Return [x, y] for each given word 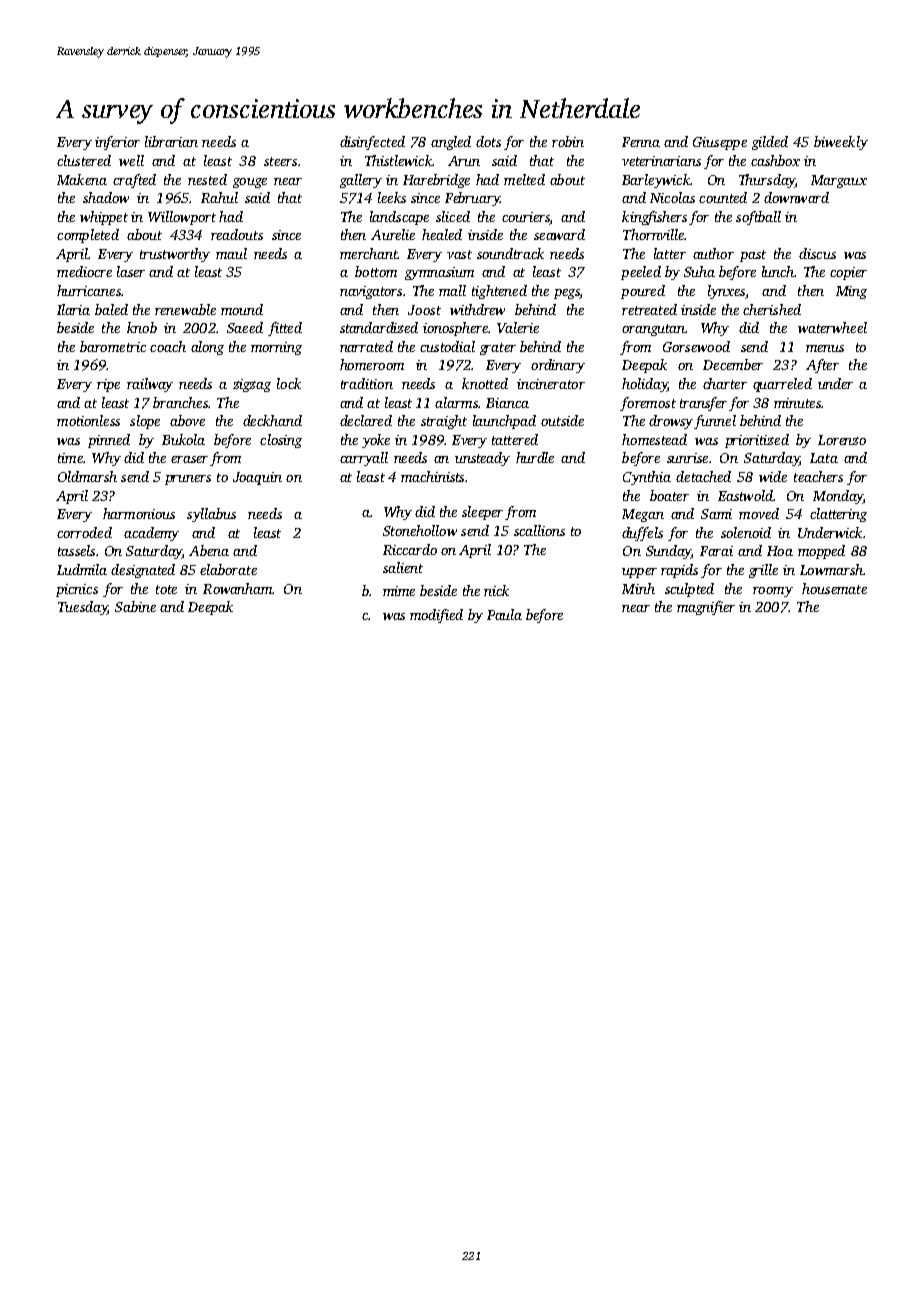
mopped [821, 552]
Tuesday [82, 608]
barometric [113, 346]
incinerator [551, 384]
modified [436, 616]
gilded [770, 143]
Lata [824, 458]
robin [568, 141]
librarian [171, 141]
